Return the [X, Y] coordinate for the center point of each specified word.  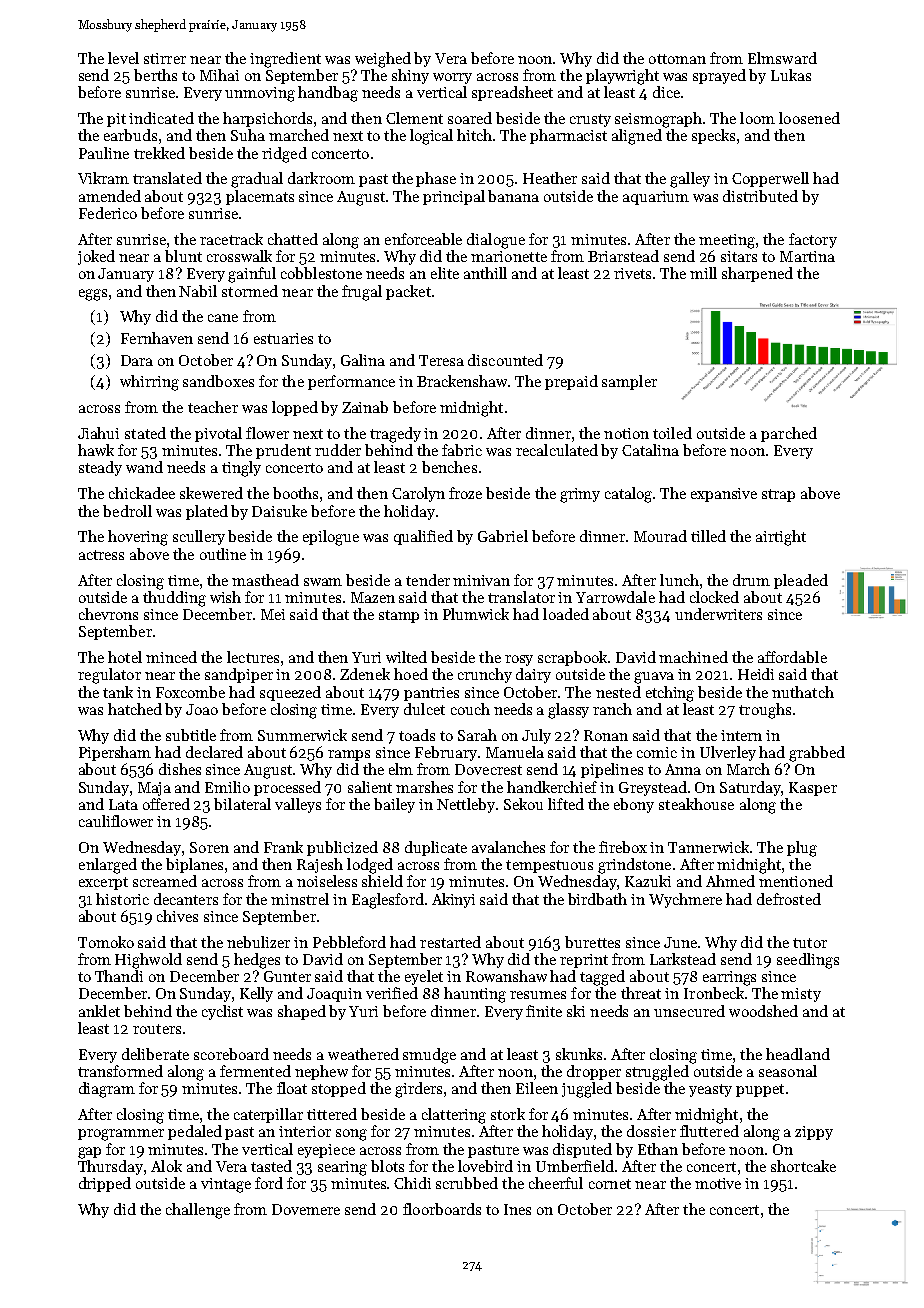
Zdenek [365, 674]
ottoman [677, 59]
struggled [657, 1073]
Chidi [412, 1183]
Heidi [756, 674]
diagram [107, 1090]
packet [408, 292]
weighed [383, 60]
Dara [137, 360]
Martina [807, 256]
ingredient [285, 60]
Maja [154, 789]
